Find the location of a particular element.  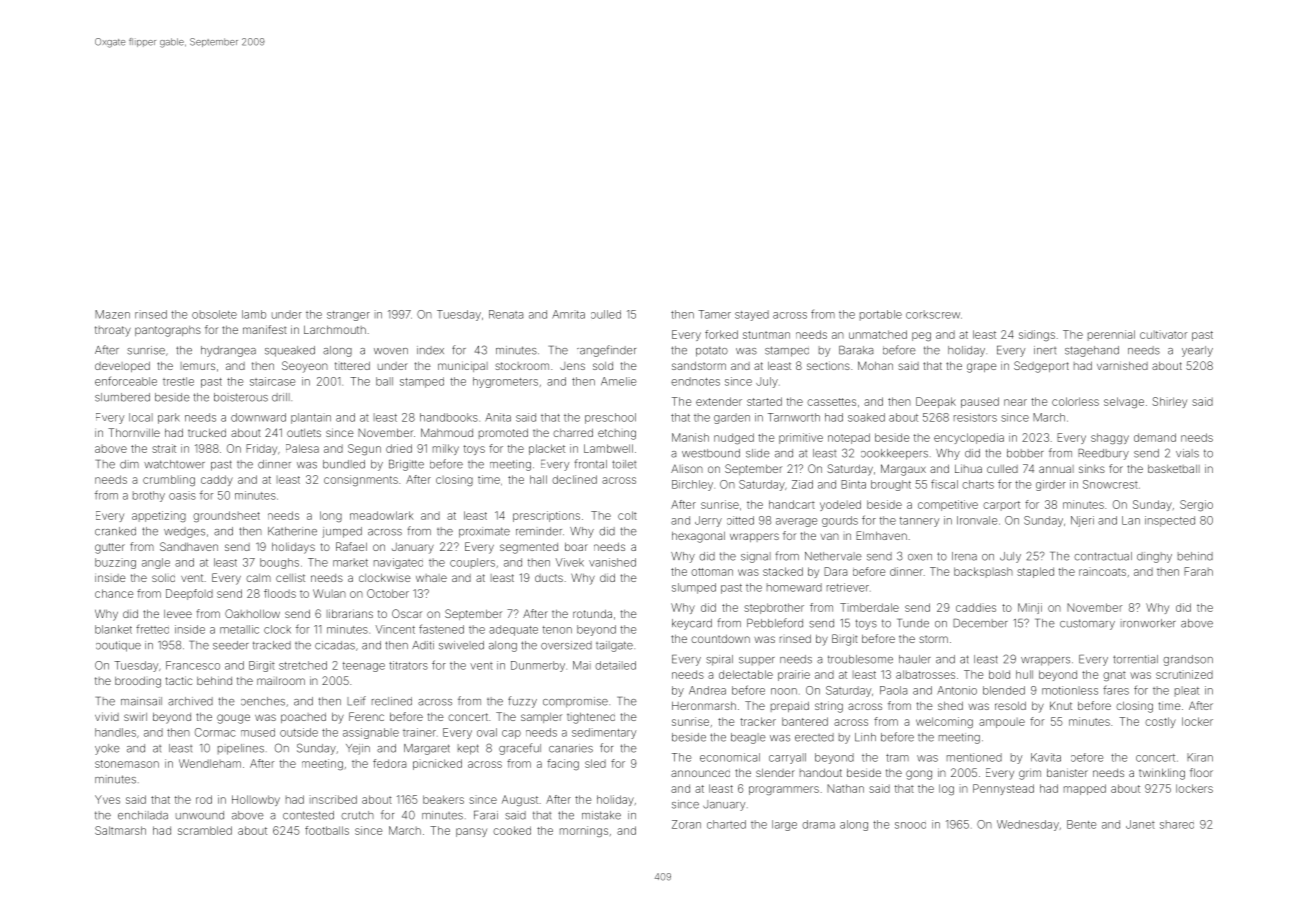

pleat is located at coordinates (1187, 691).
